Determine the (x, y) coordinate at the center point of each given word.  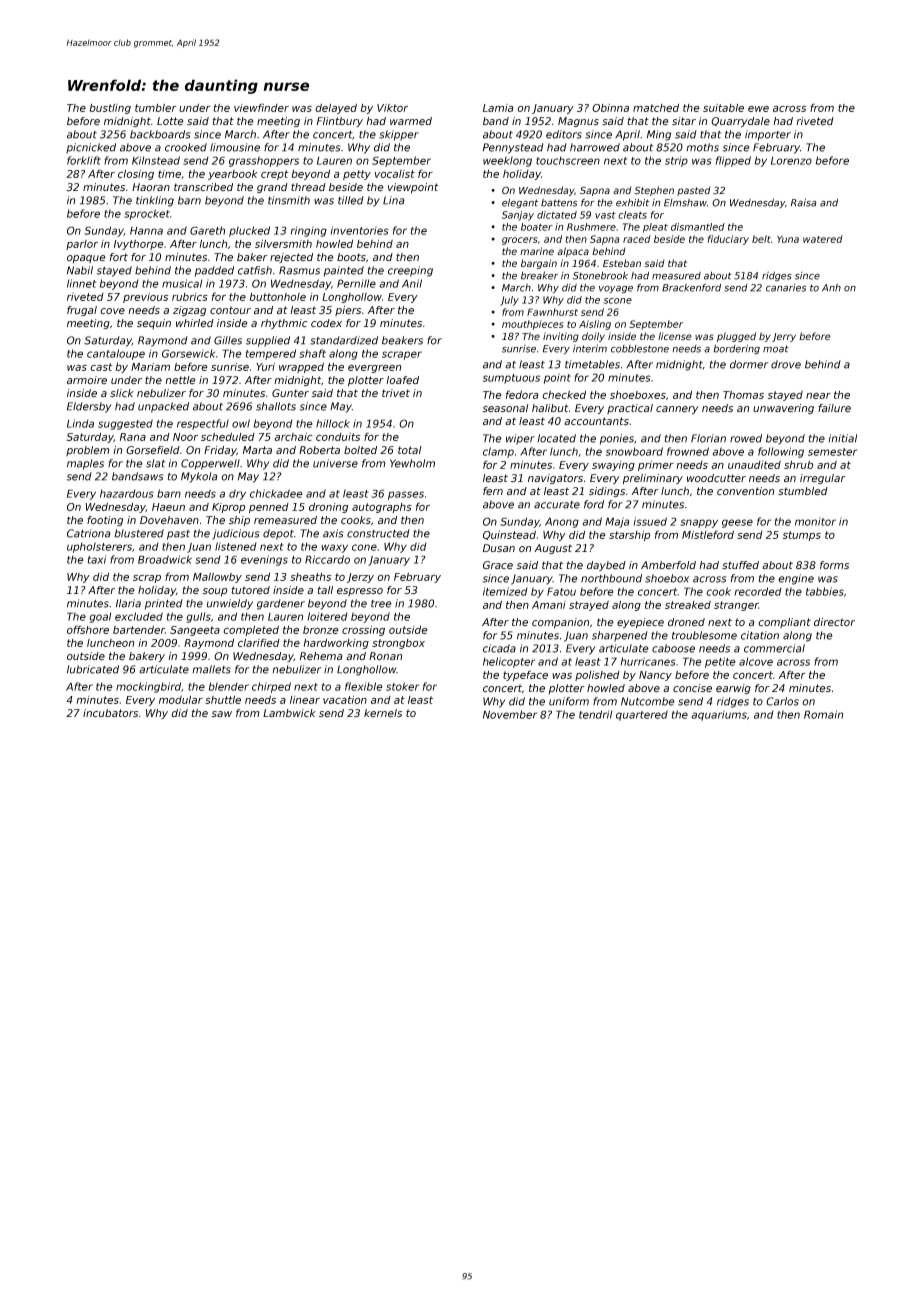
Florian (708, 438)
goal (100, 617)
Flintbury (340, 122)
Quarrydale (740, 122)
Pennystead (513, 148)
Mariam (150, 367)
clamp (498, 452)
